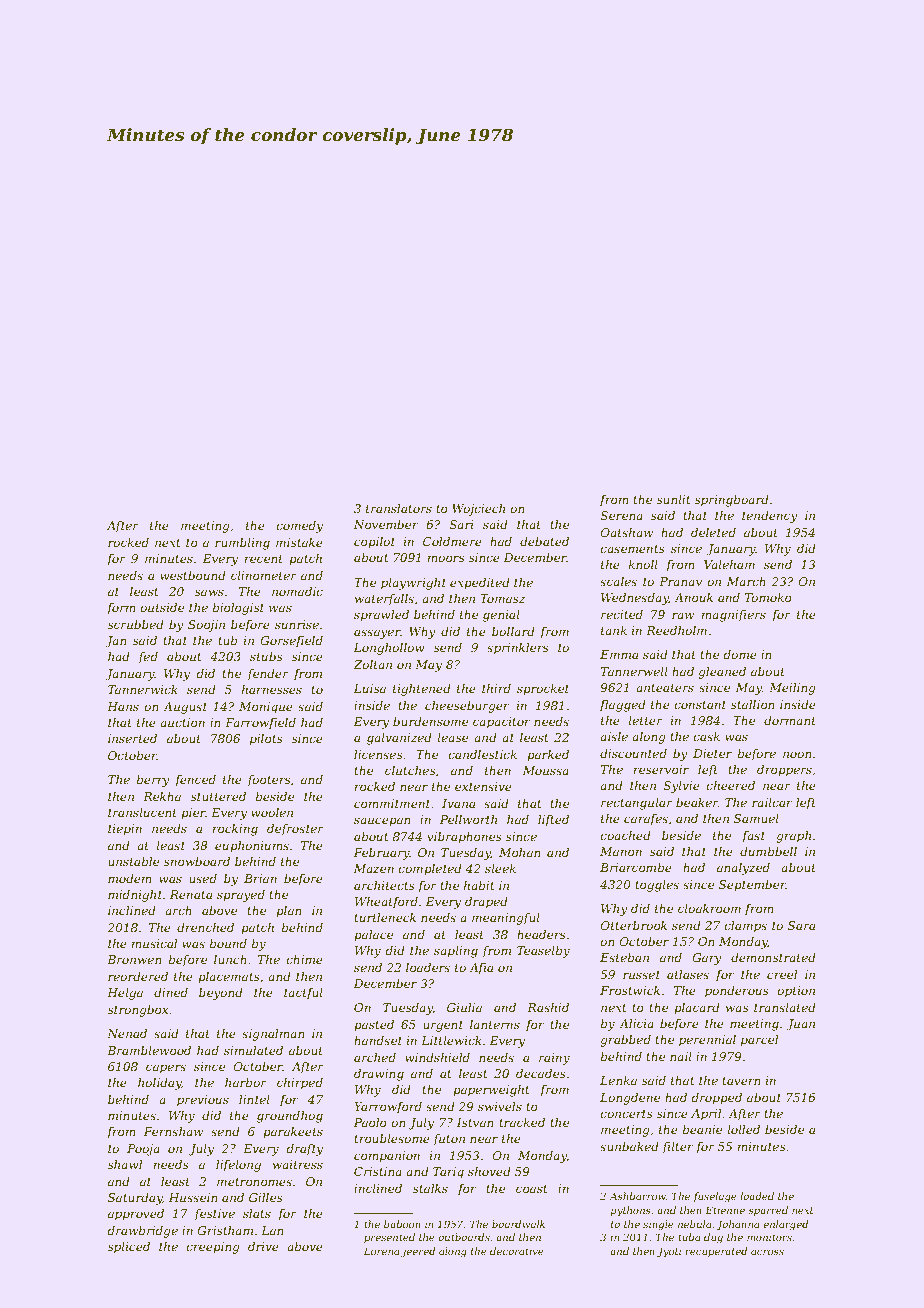  I want to click on rumbling, so click(242, 544).
